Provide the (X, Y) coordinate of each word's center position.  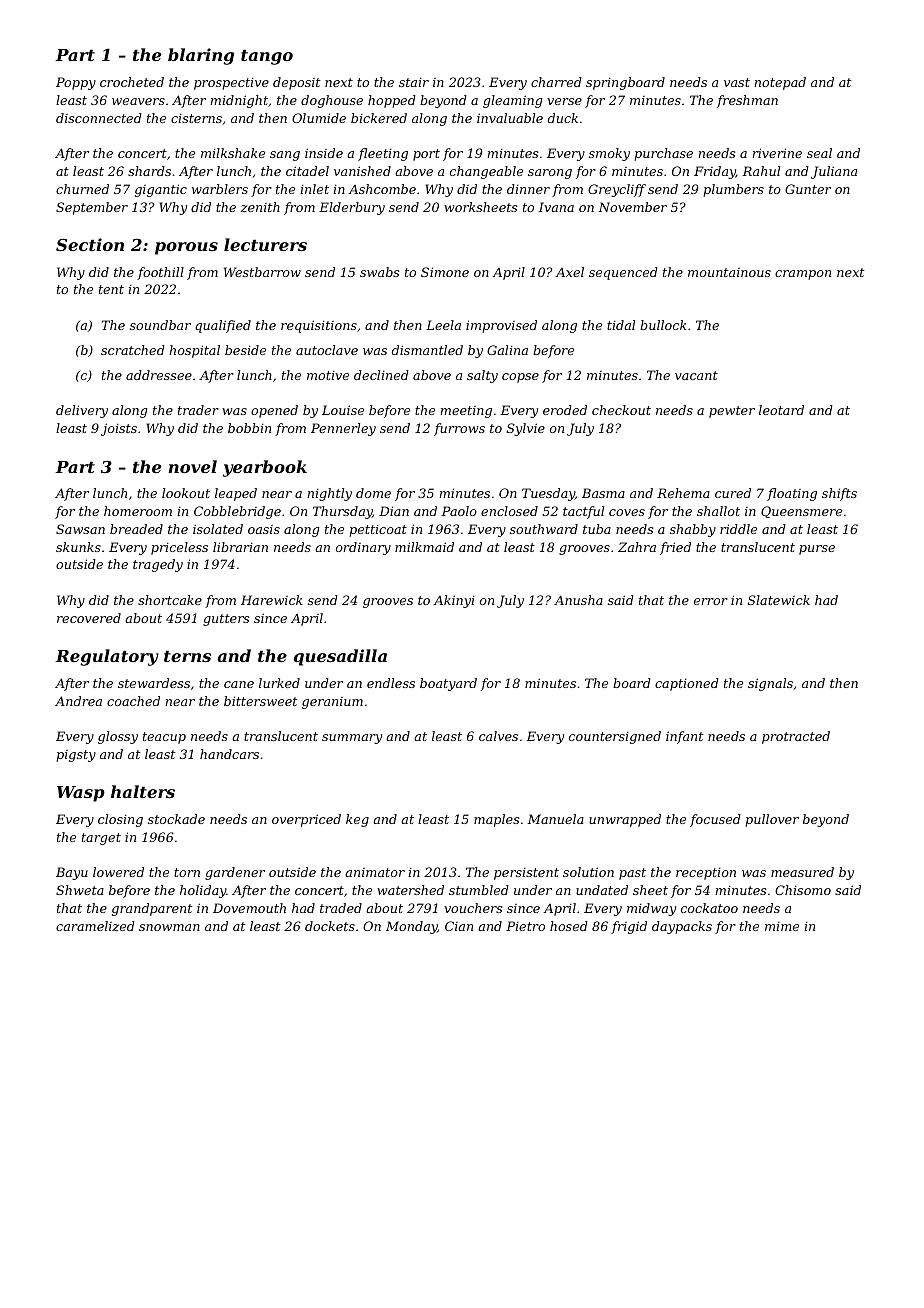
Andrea (78, 701)
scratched (133, 350)
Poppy (76, 83)
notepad (780, 83)
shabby (693, 530)
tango (267, 57)
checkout (621, 410)
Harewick (272, 600)
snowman (169, 927)
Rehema (683, 493)
